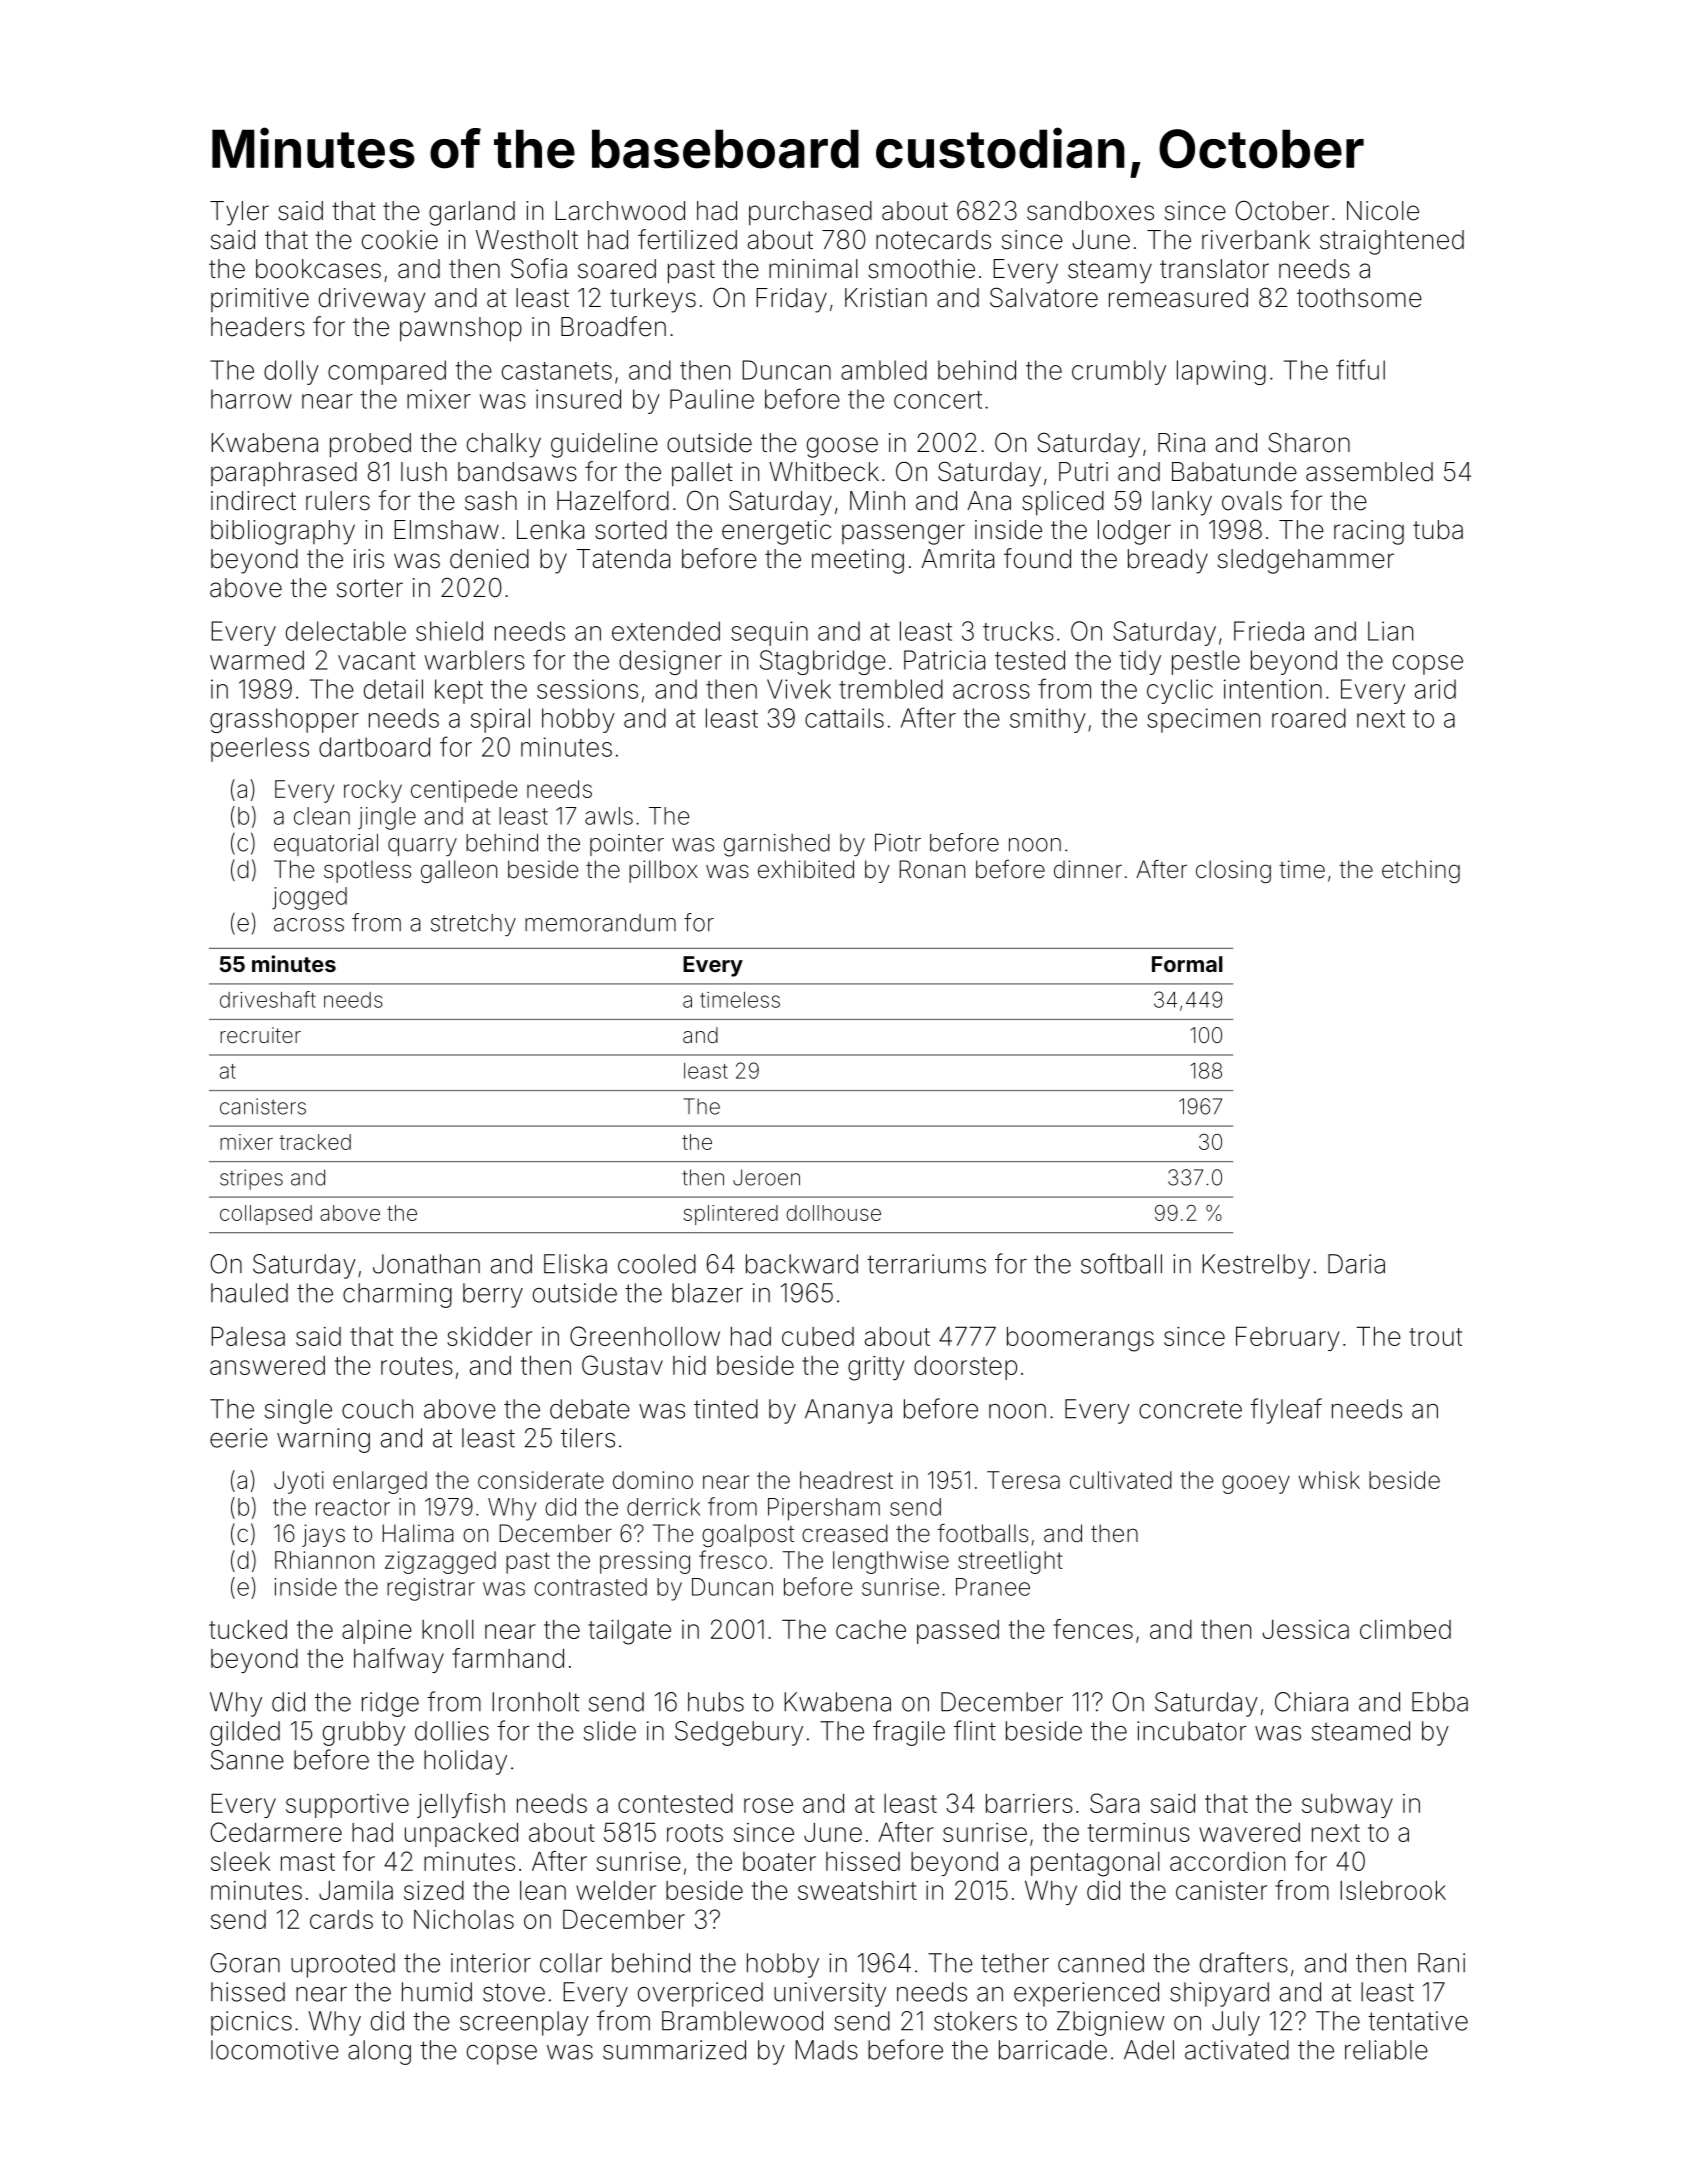 This screenshot has width=1683, height=2178. What do you see at coordinates (806, 869) in the screenshot?
I see `exhibited` at bounding box center [806, 869].
